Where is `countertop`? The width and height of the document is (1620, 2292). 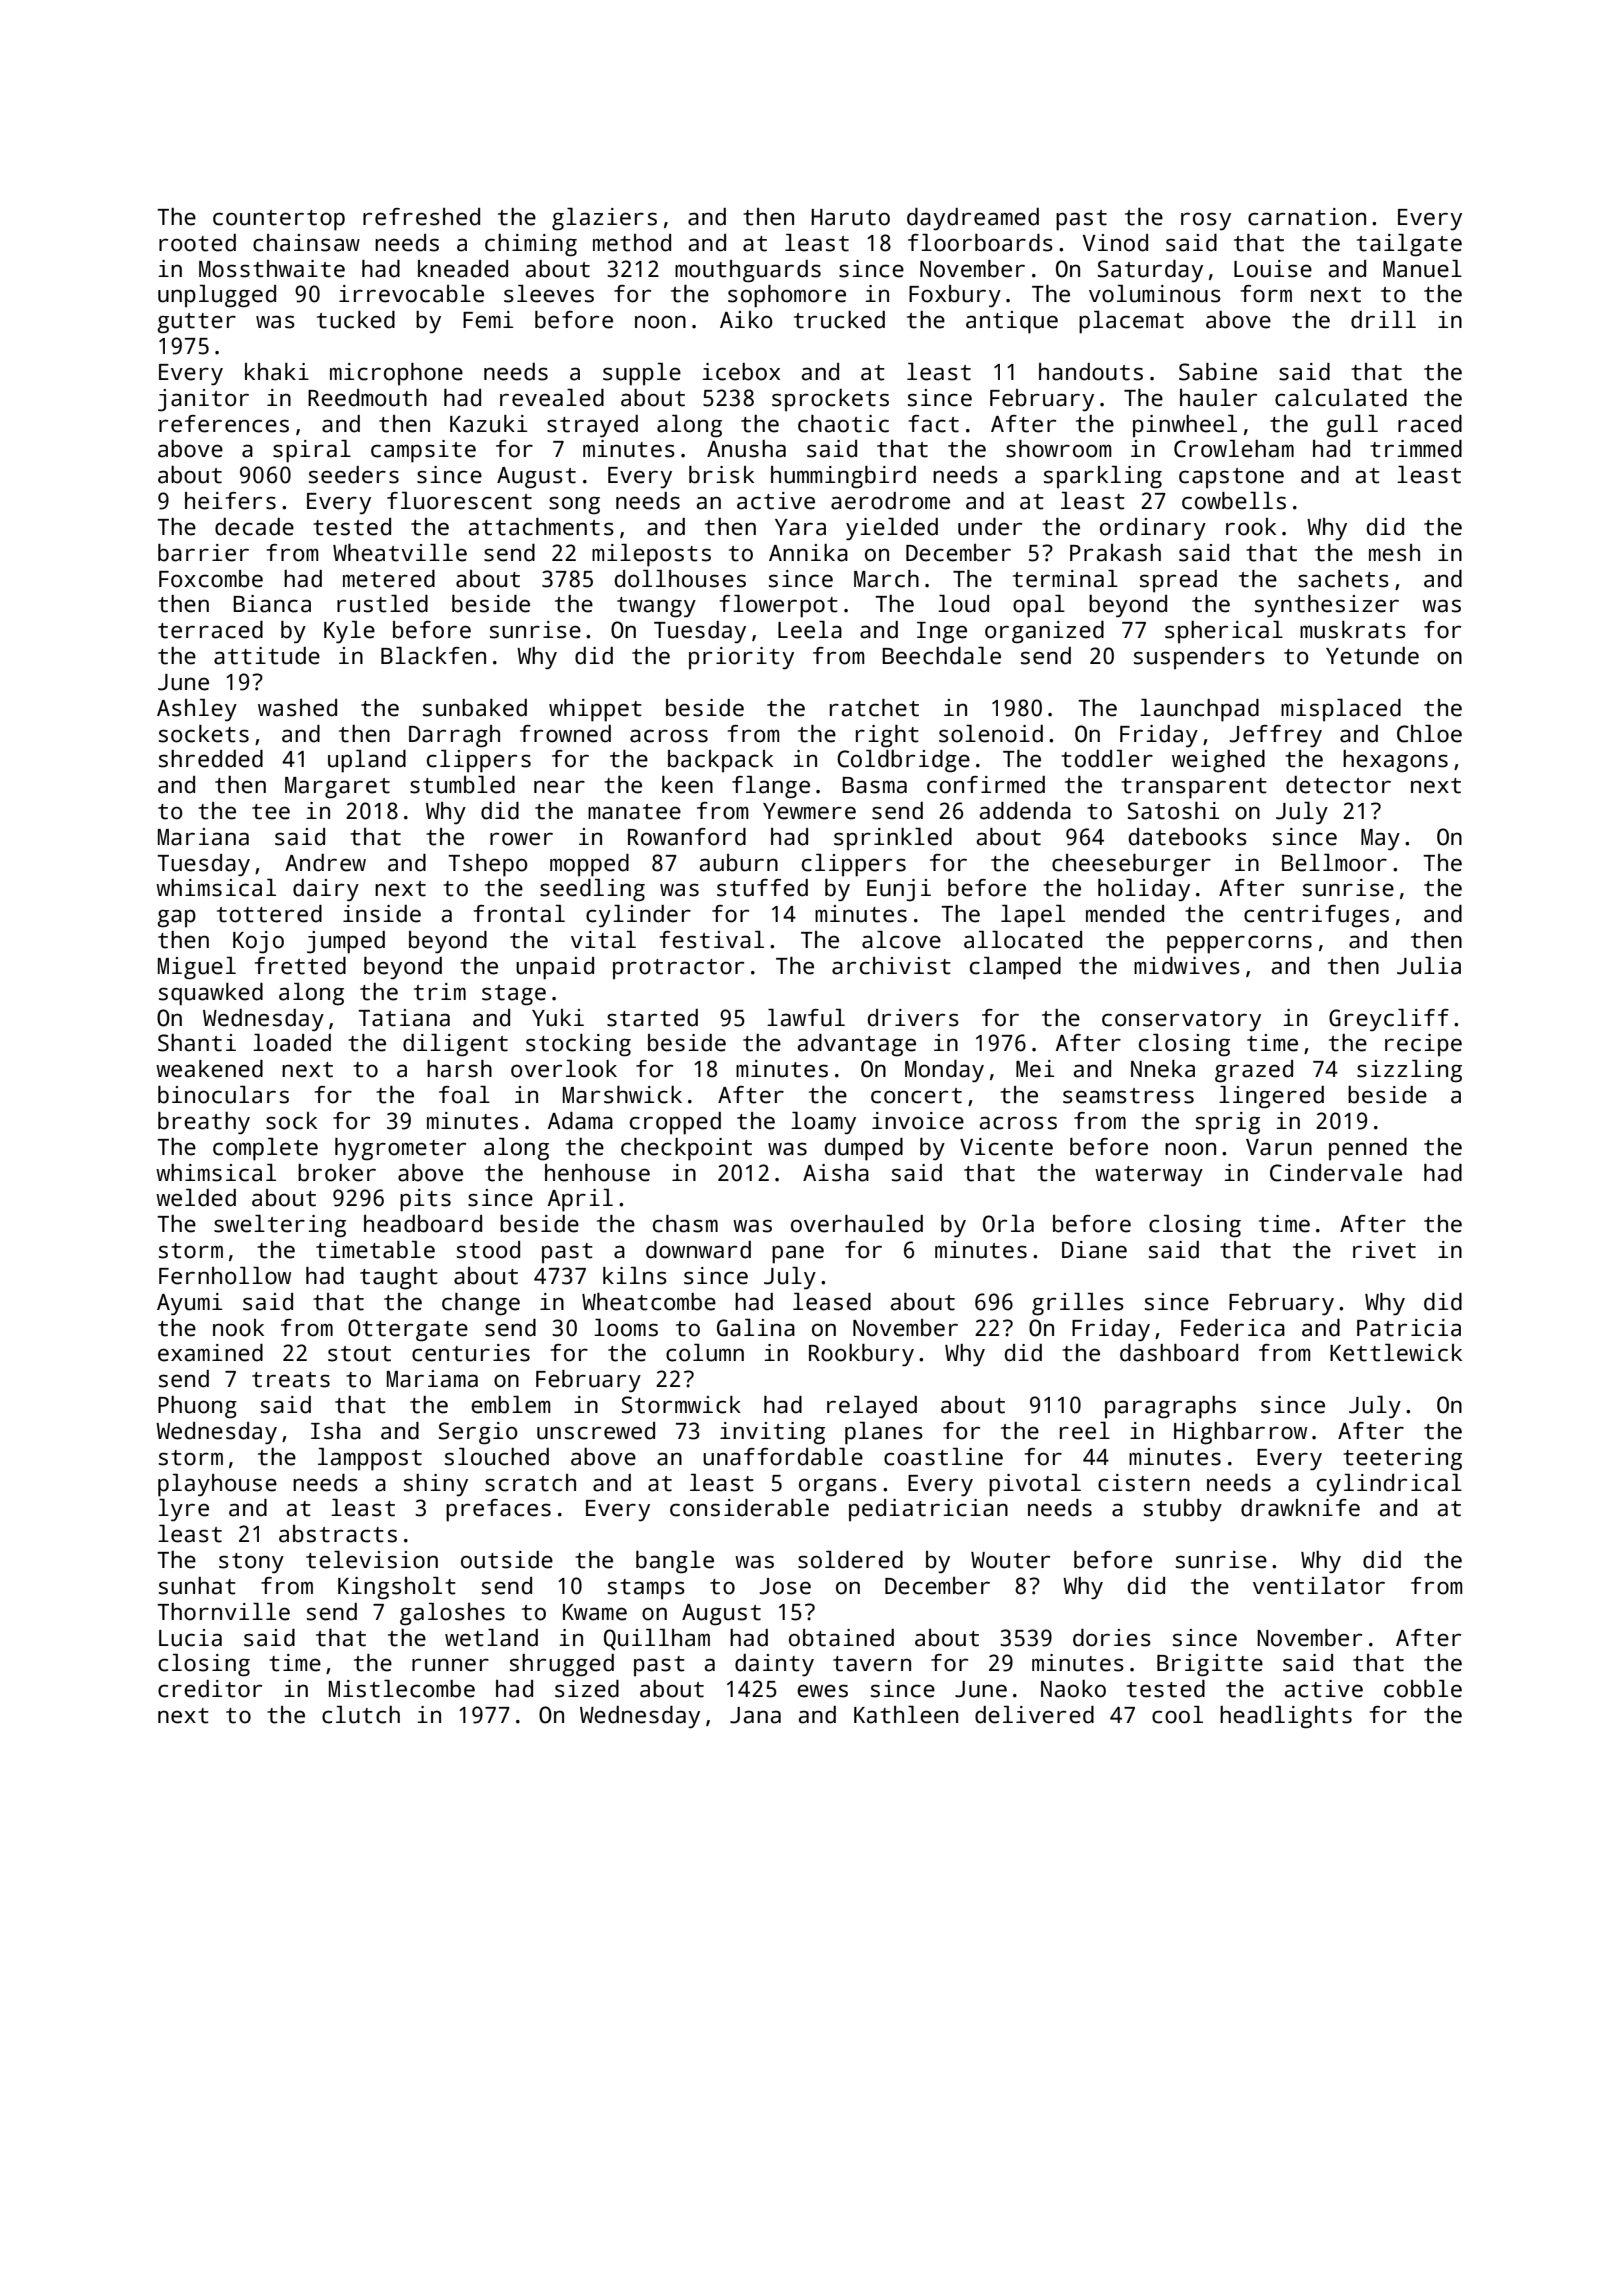 countertop is located at coordinates (279, 220).
